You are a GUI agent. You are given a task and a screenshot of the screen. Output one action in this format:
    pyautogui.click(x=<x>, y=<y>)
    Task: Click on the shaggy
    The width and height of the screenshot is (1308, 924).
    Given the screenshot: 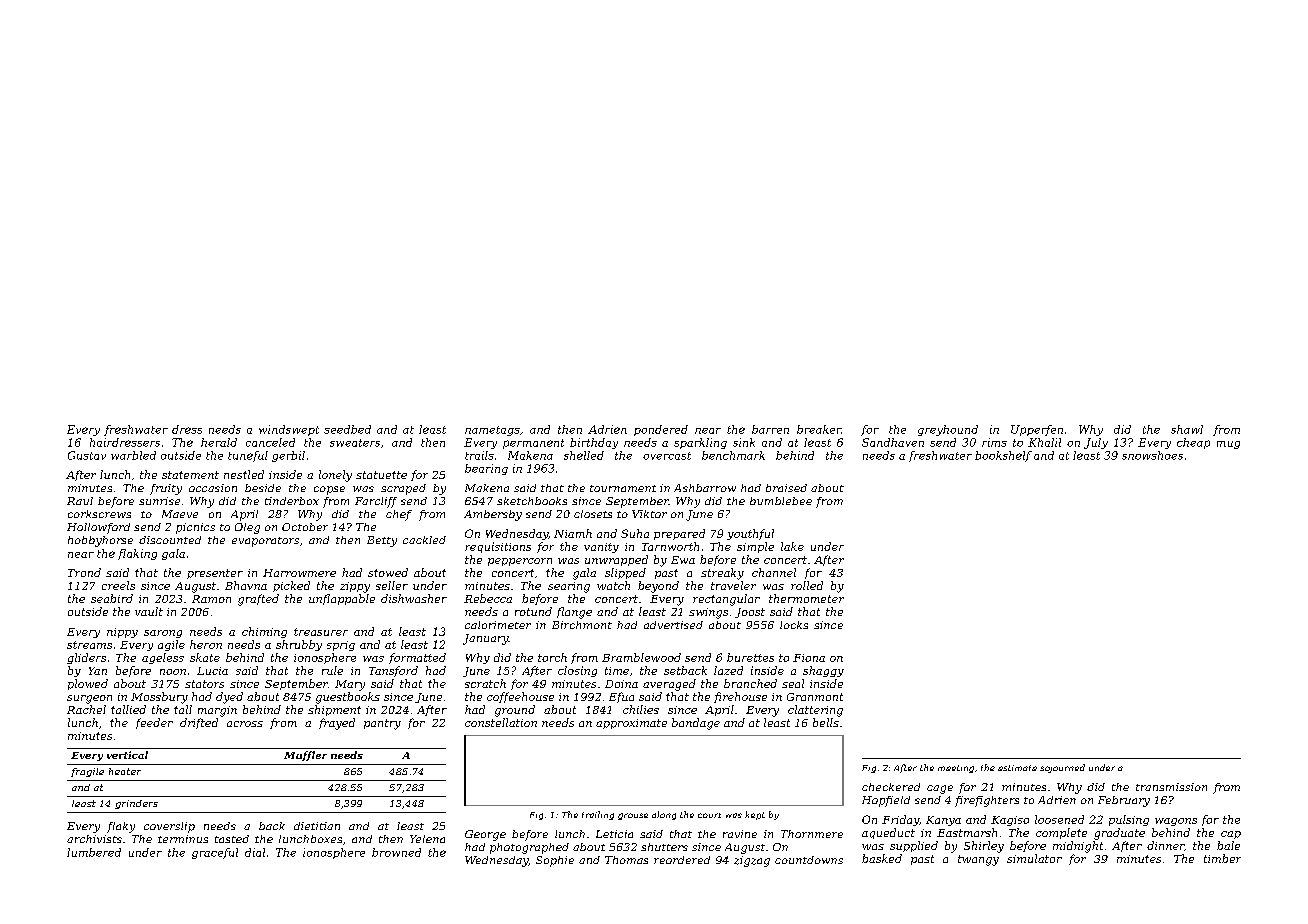 What is the action you would take?
    pyautogui.click(x=823, y=671)
